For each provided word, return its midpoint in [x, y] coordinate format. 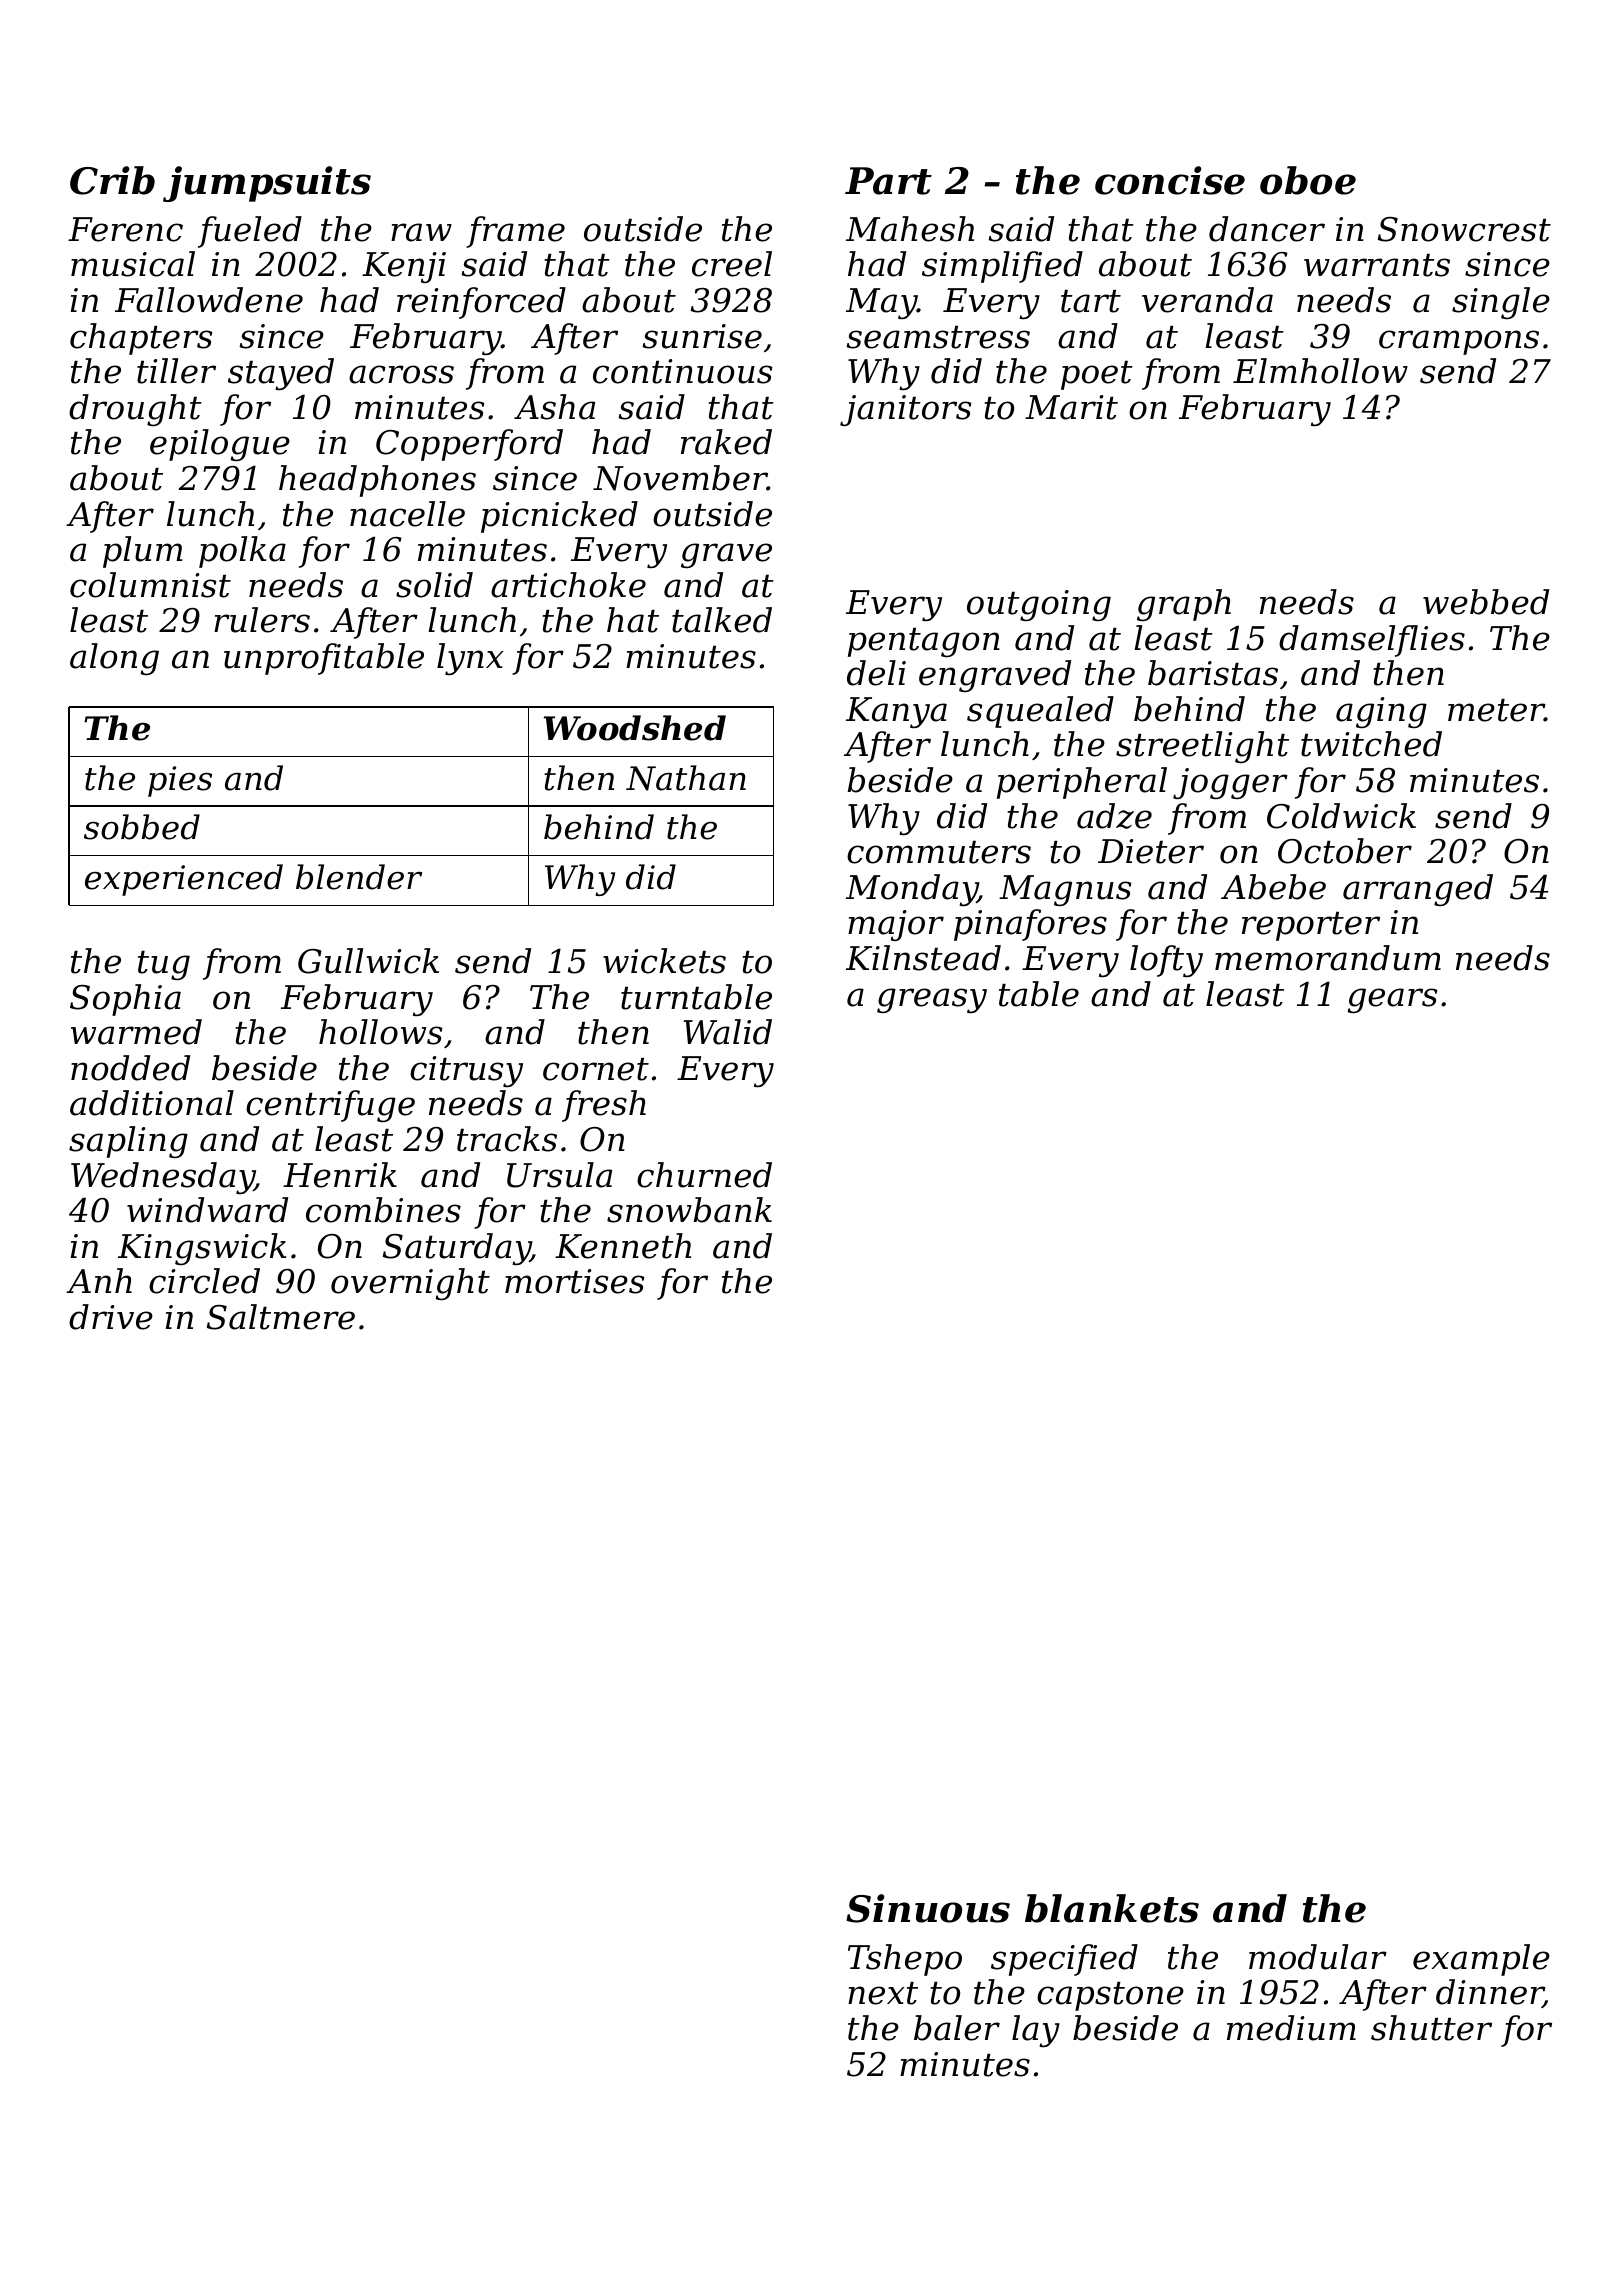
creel [732, 264]
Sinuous [928, 1908]
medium [1291, 2028]
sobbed [142, 827]
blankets [1112, 1908]
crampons [1459, 342]
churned [704, 1175]
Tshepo [905, 1960]
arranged [1418, 890]
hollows [381, 1032]
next [883, 1993]
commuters [939, 852]
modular [1318, 1957]
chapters [141, 339]
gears [1392, 1000]
